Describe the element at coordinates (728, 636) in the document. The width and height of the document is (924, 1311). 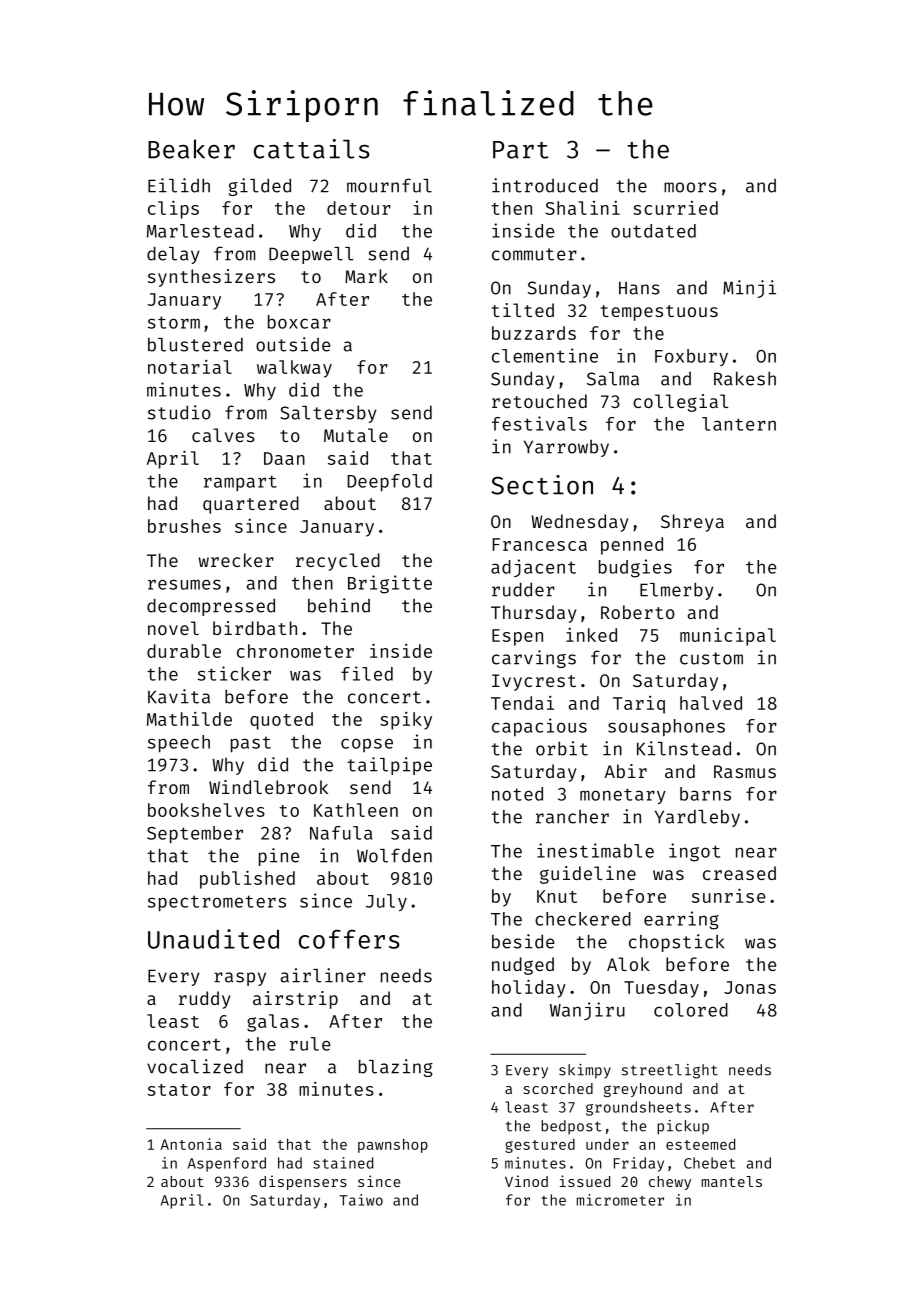
I see `municipal` at that location.
